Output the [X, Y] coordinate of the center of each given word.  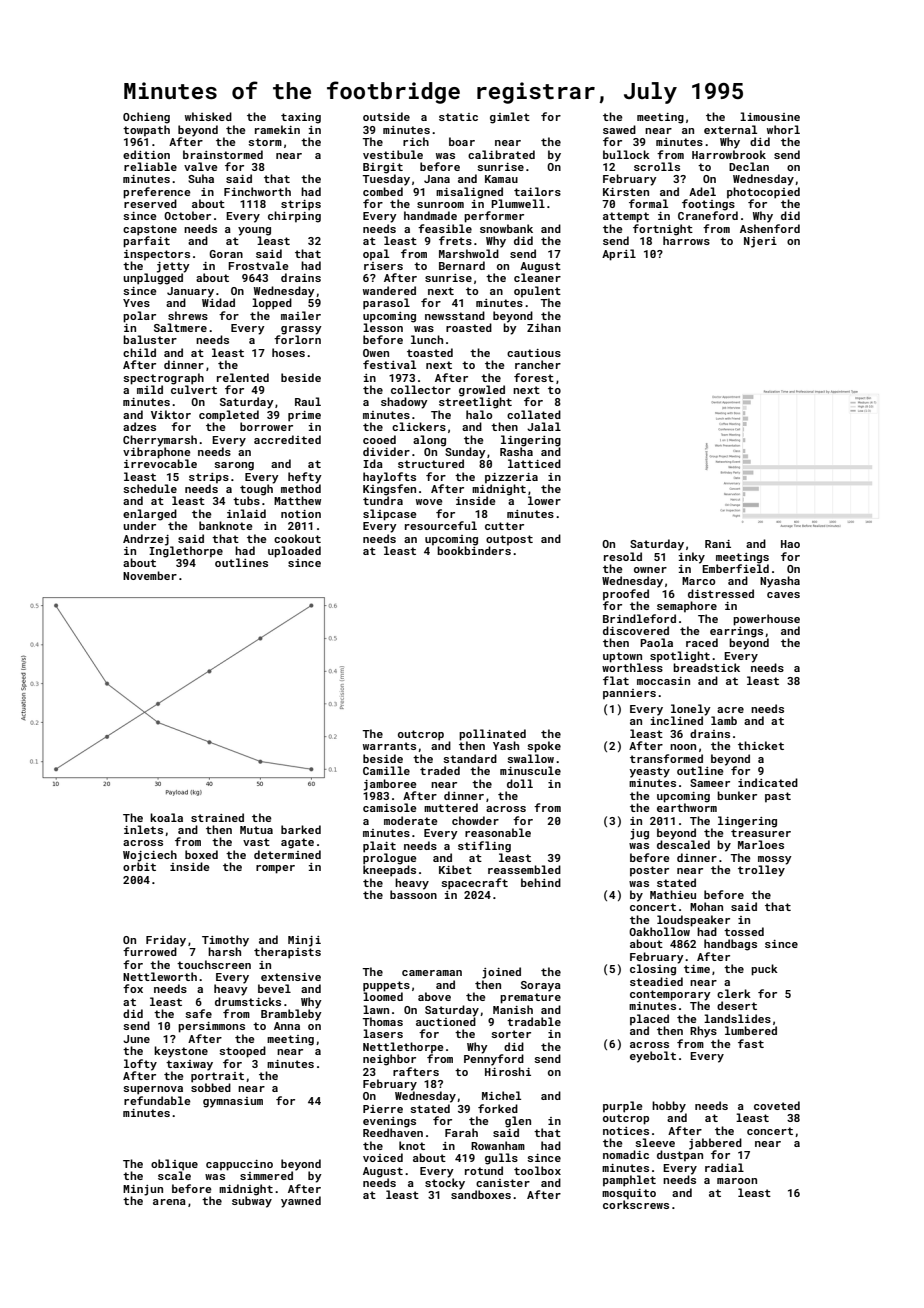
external [730, 129]
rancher [538, 364]
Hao [790, 544]
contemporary [670, 995]
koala [166, 817]
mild [150, 389]
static [458, 117]
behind [541, 882]
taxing [301, 118]
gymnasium [233, 1102]
